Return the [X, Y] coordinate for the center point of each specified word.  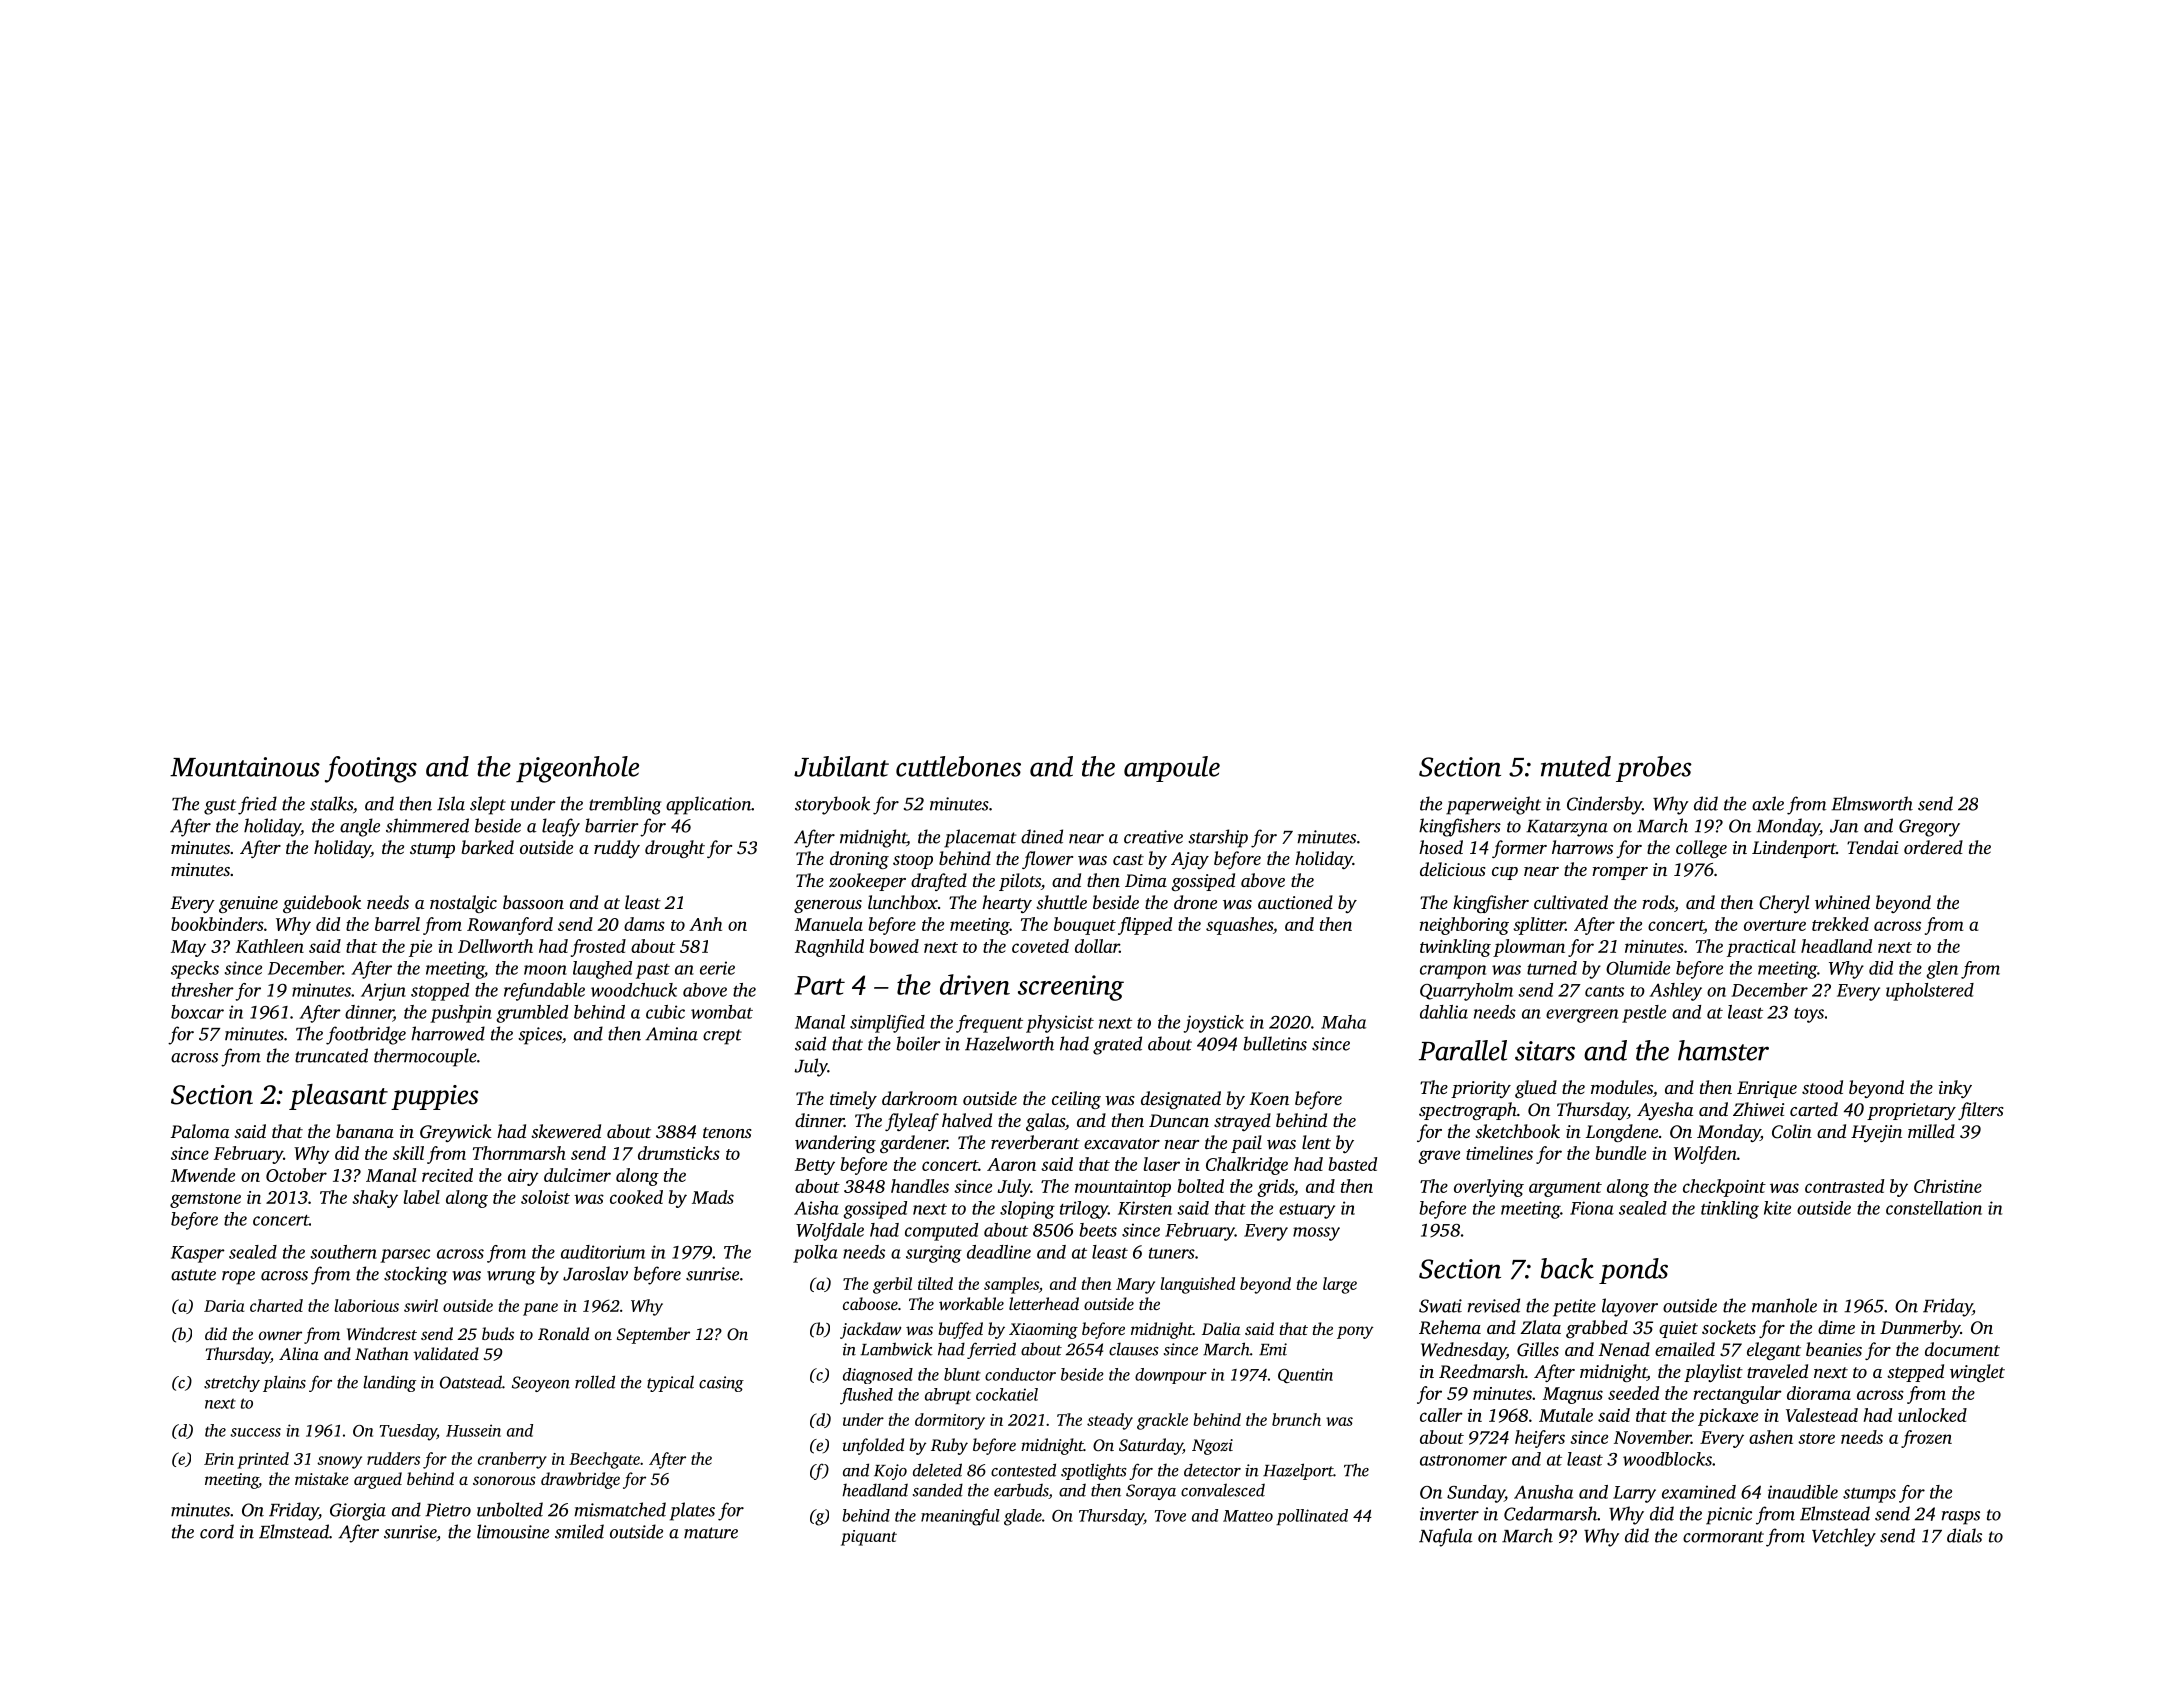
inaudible [1803, 1492]
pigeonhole [577, 769]
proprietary [1911, 1111]
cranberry [512, 1460]
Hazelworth [1009, 1043]
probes [1654, 769]
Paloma [200, 1131]
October [296, 1175]
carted [1814, 1109]
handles [920, 1186]
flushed [866, 1396]
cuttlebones [958, 766]
